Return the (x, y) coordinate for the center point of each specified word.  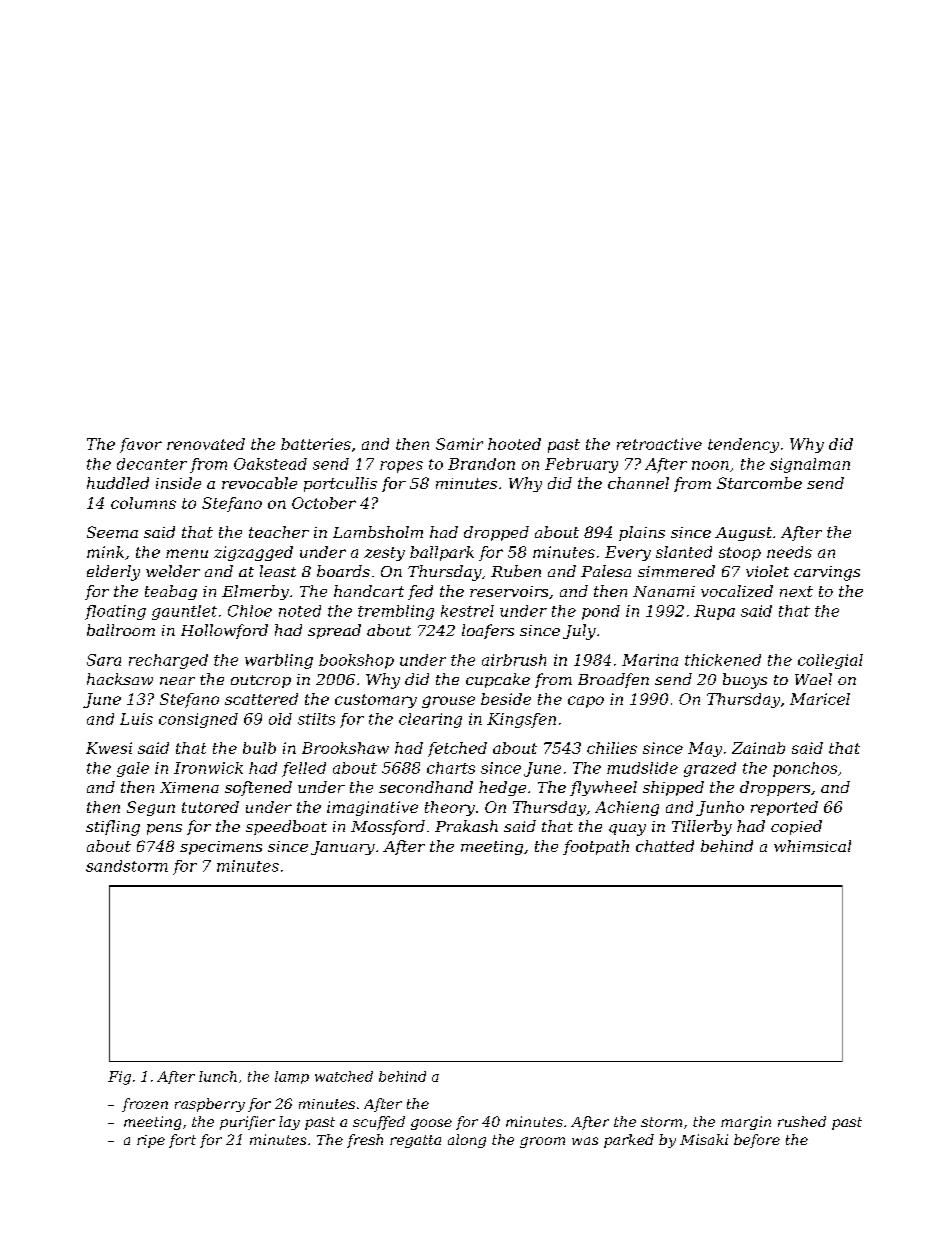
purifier (247, 1123)
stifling (113, 828)
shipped (673, 788)
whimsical (812, 846)
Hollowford (224, 631)
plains (642, 533)
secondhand (426, 787)
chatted (665, 846)
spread (334, 631)
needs (789, 552)
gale (133, 769)
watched (344, 1076)
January (343, 848)
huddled (118, 483)
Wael (813, 679)
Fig (119, 1078)
